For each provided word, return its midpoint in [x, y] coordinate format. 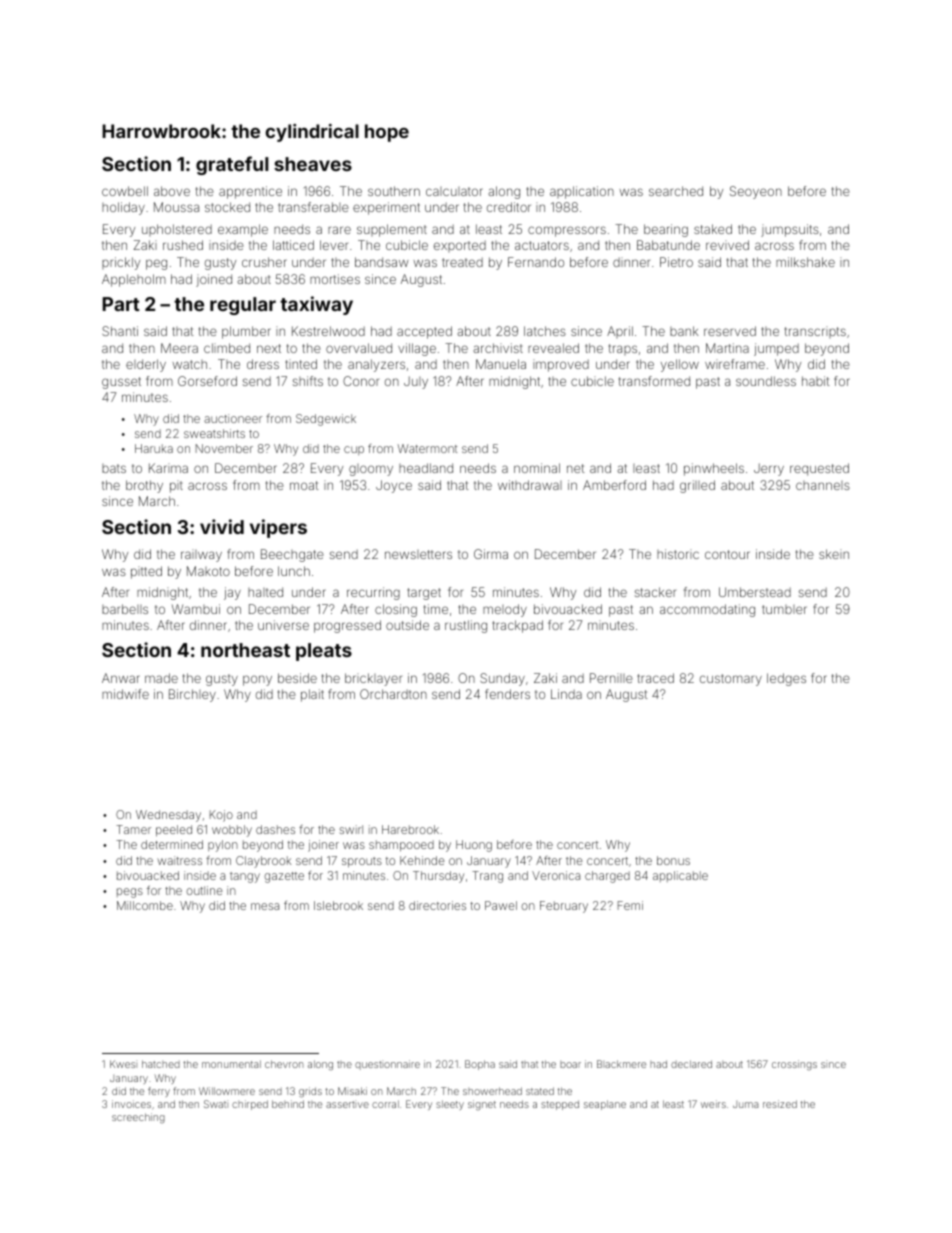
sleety [450, 1105]
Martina [727, 348]
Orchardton [393, 694]
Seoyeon [756, 192]
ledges [786, 679]
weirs [713, 1104]
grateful [232, 165]
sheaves [313, 164]
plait [312, 695]
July [416, 382]
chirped [250, 1105]
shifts [308, 381]
